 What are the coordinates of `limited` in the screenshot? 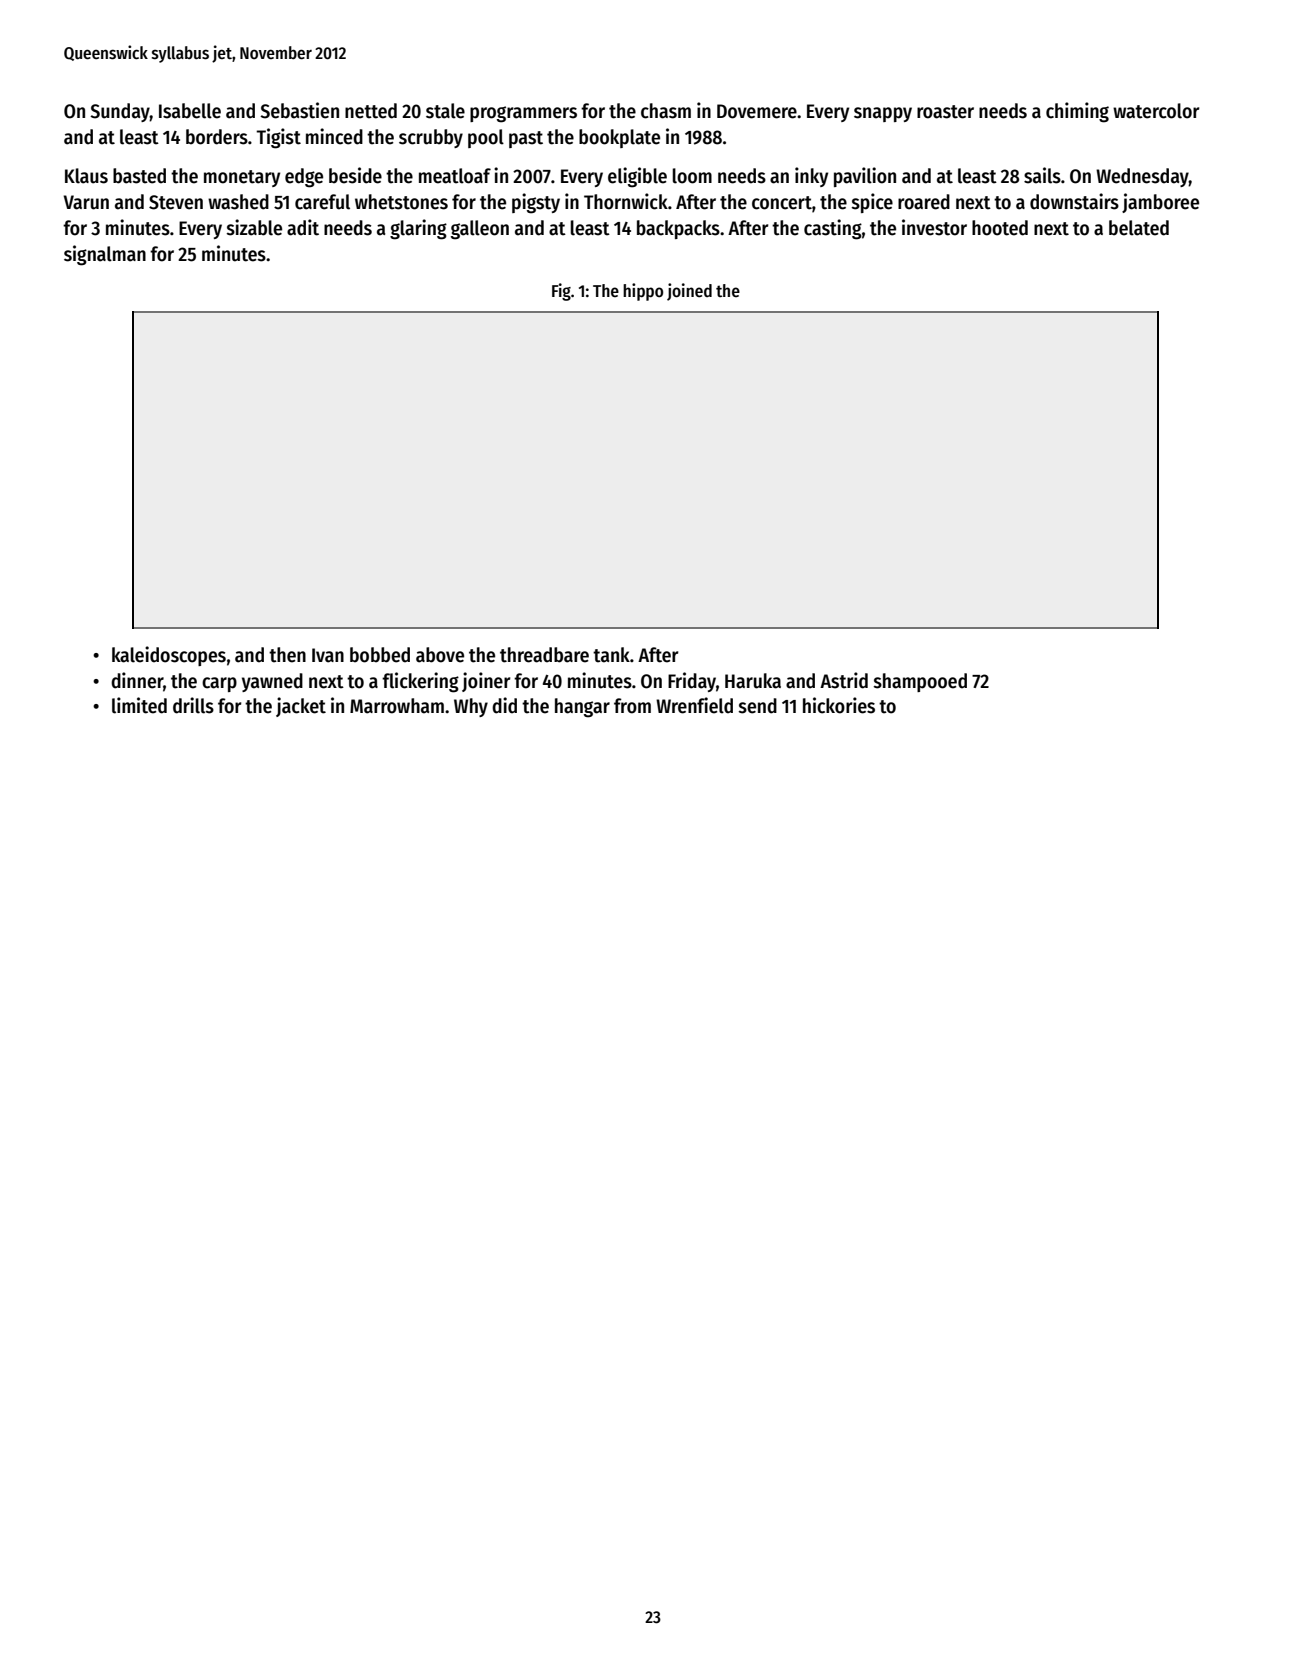 It's located at (139, 705).
